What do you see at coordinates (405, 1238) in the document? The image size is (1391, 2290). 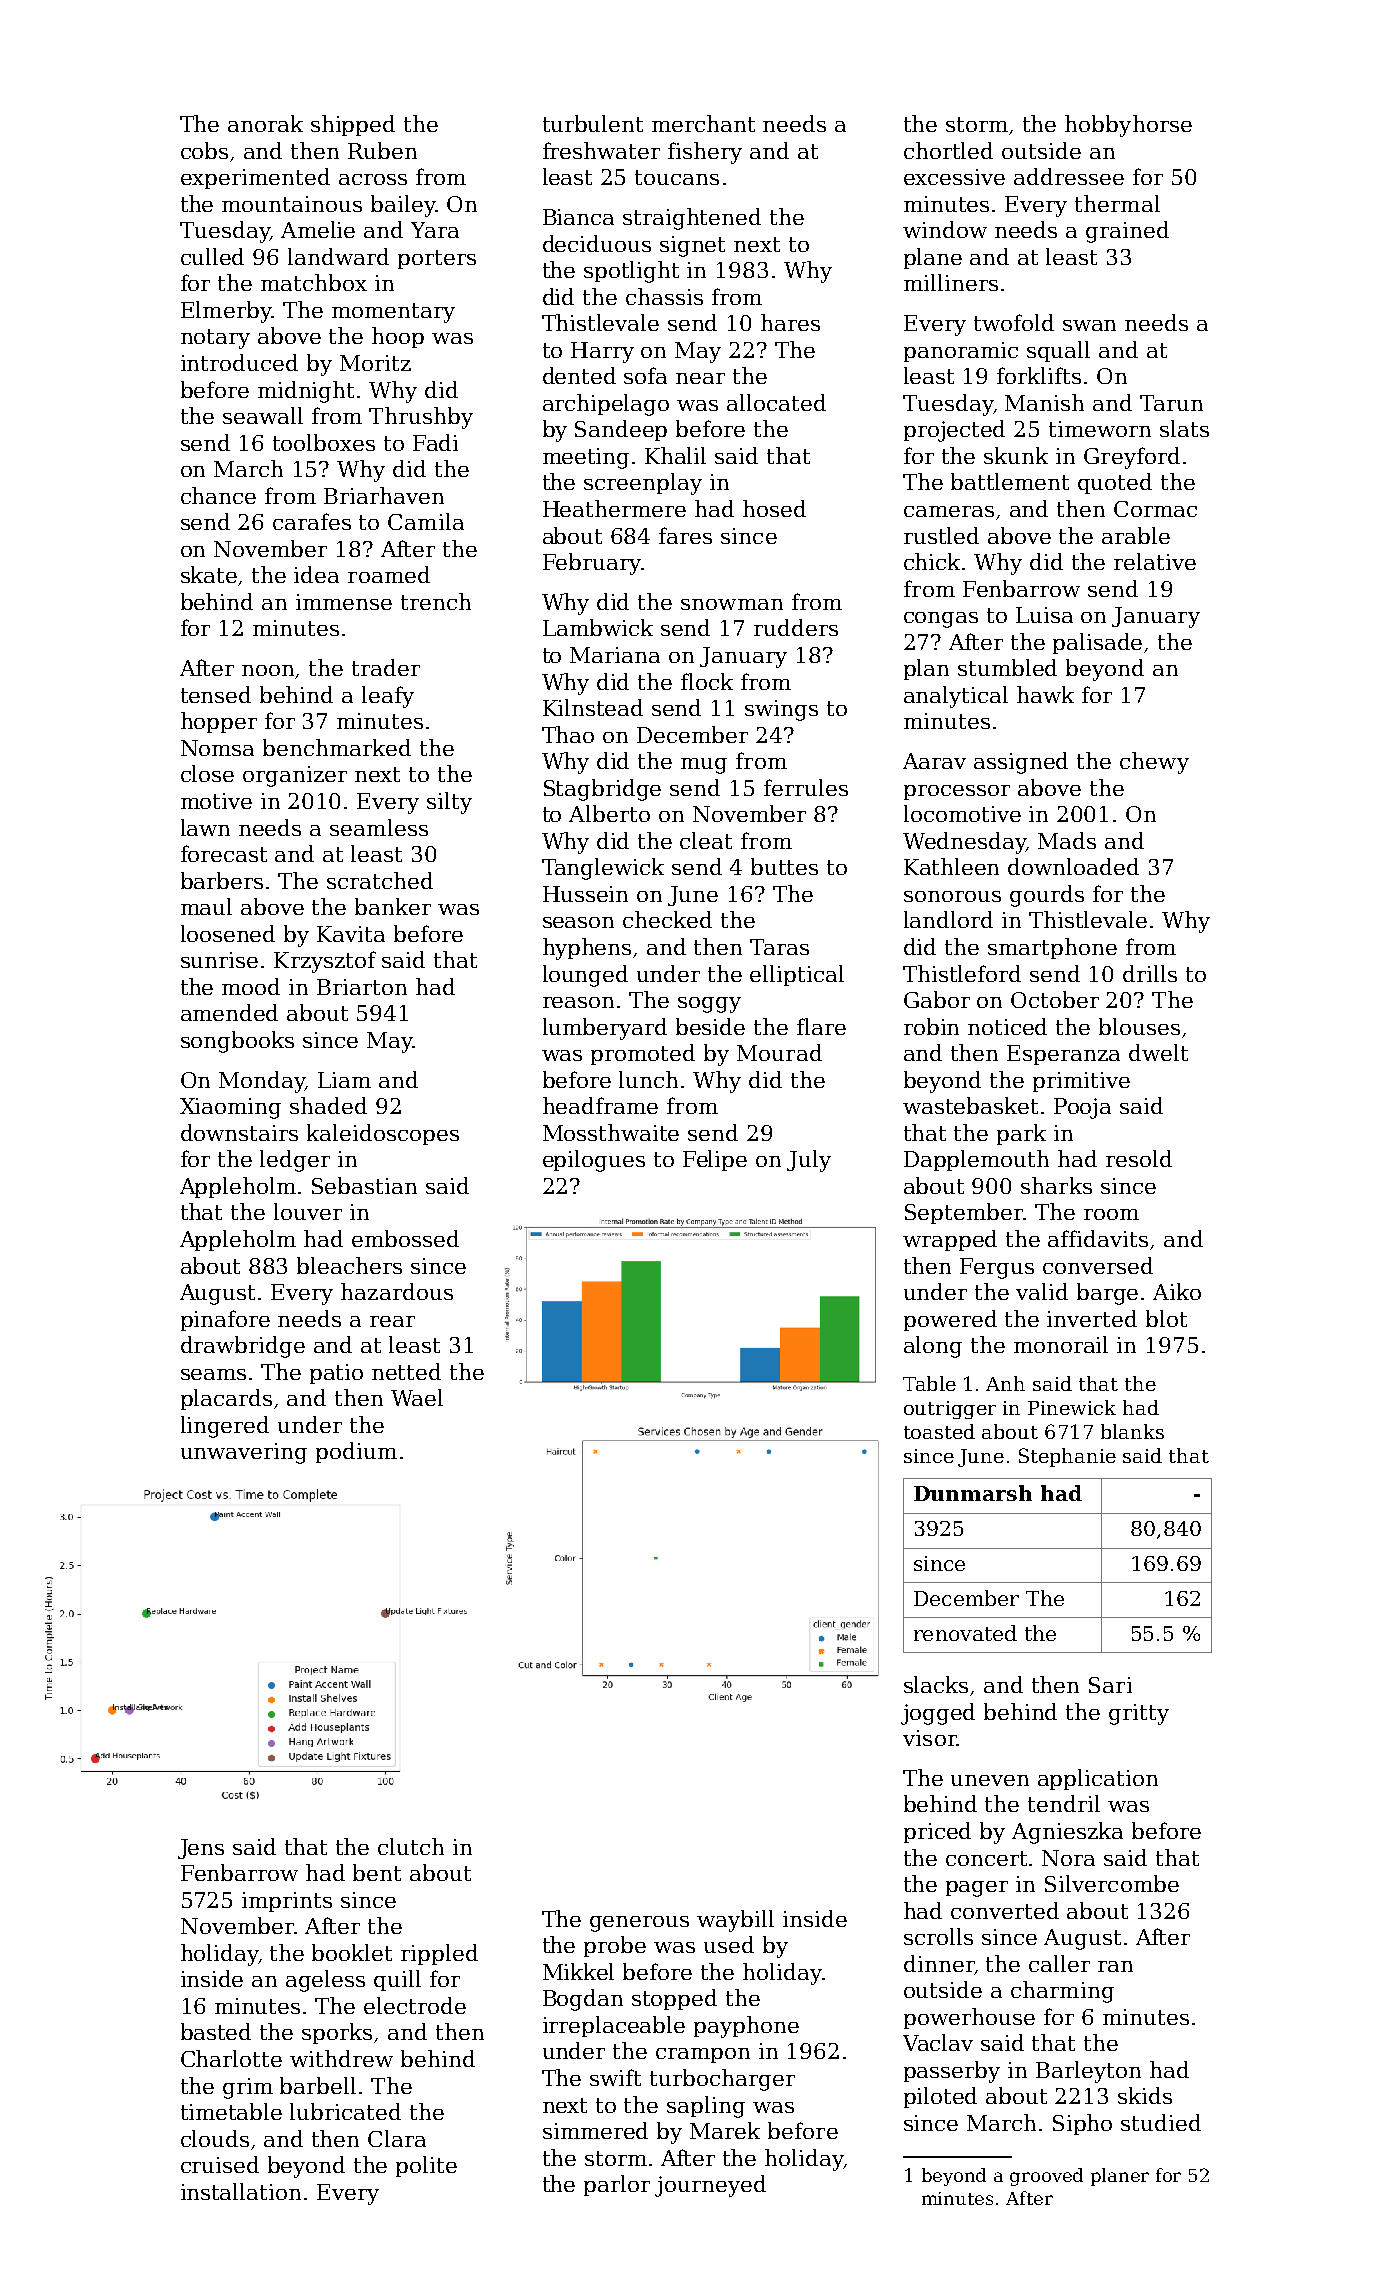 I see `embossed` at bounding box center [405, 1238].
